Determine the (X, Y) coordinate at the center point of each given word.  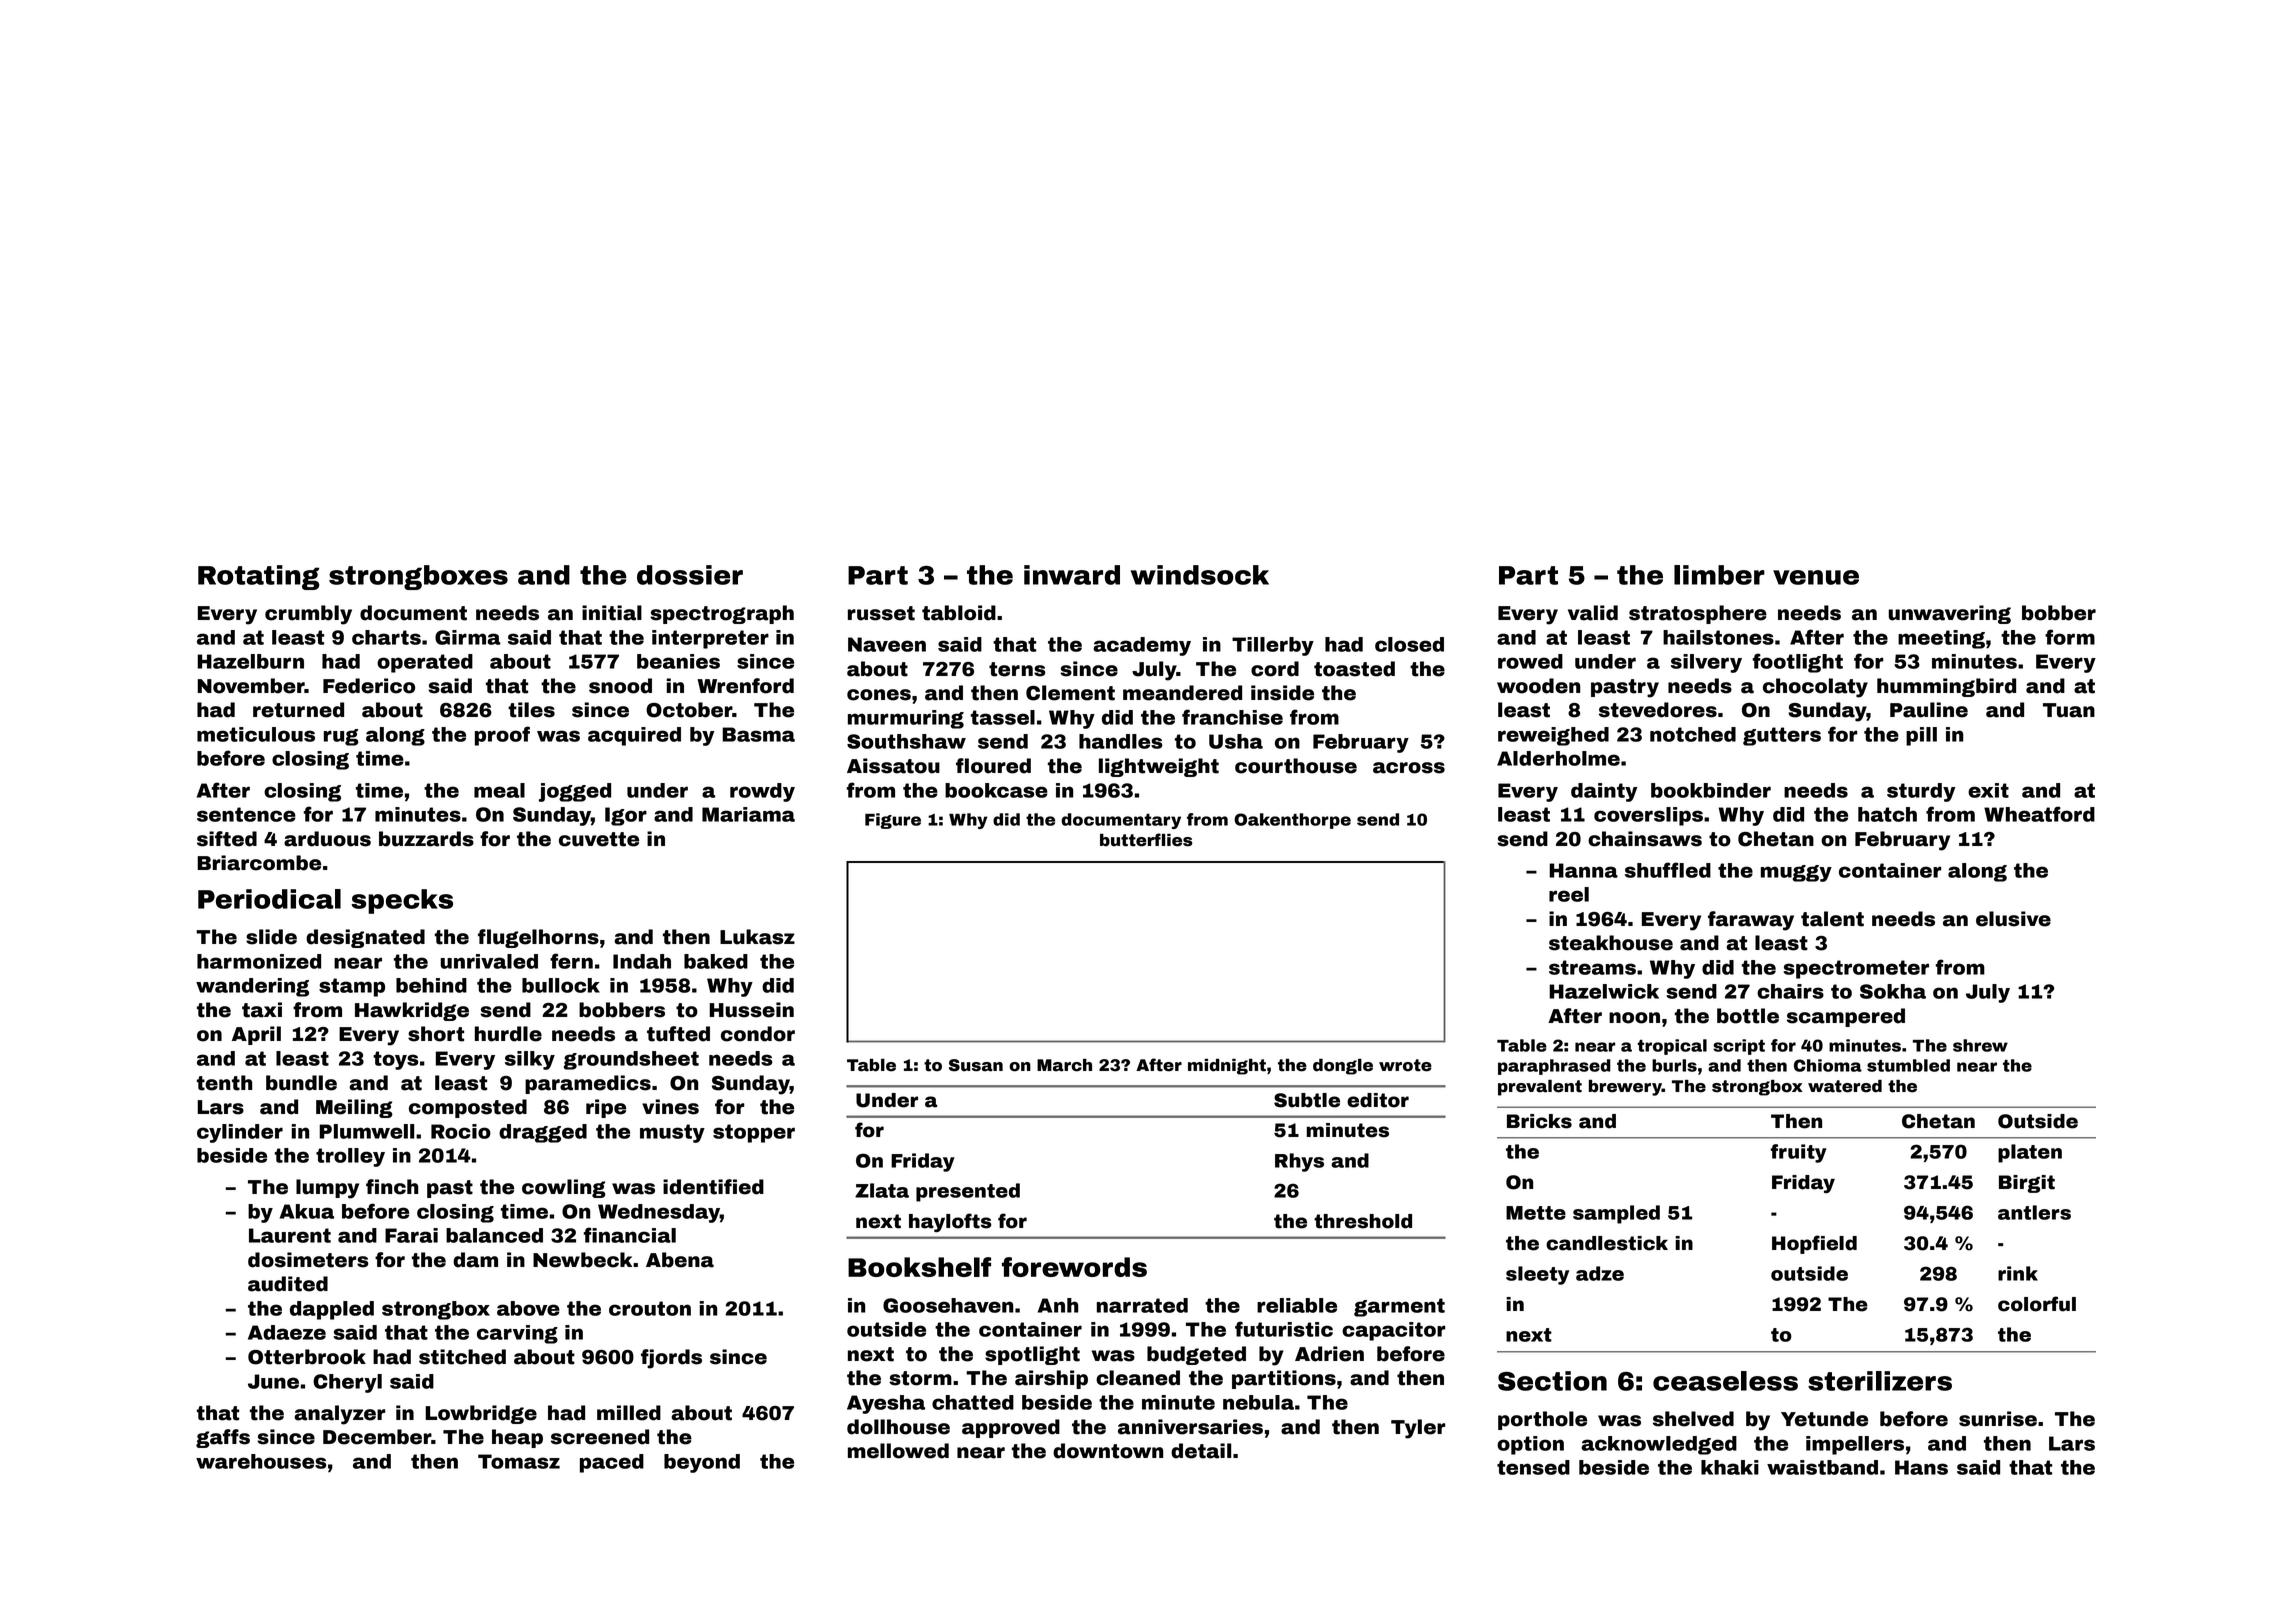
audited (288, 1284)
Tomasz (519, 1461)
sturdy (1921, 792)
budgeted (1196, 1355)
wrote (1405, 1065)
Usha (1236, 741)
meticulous (256, 734)
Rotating (259, 577)
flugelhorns (538, 938)
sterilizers (1880, 1381)
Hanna (1583, 870)
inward (1072, 575)
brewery (1625, 1088)
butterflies (1146, 840)
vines (670, 1107)
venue (1816, 577)
